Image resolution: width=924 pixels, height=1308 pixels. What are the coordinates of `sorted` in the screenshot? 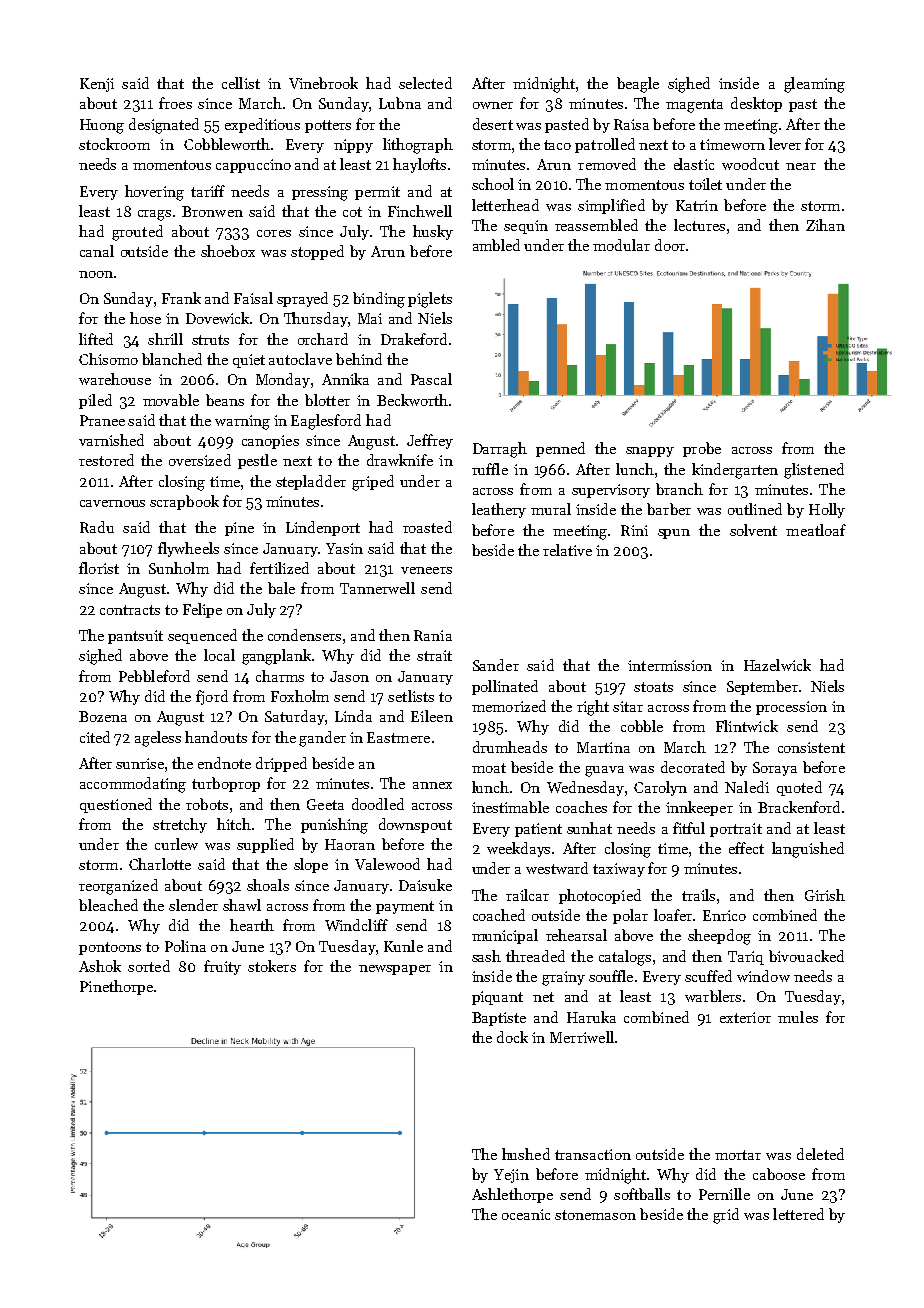 It's located at (149, 966).
